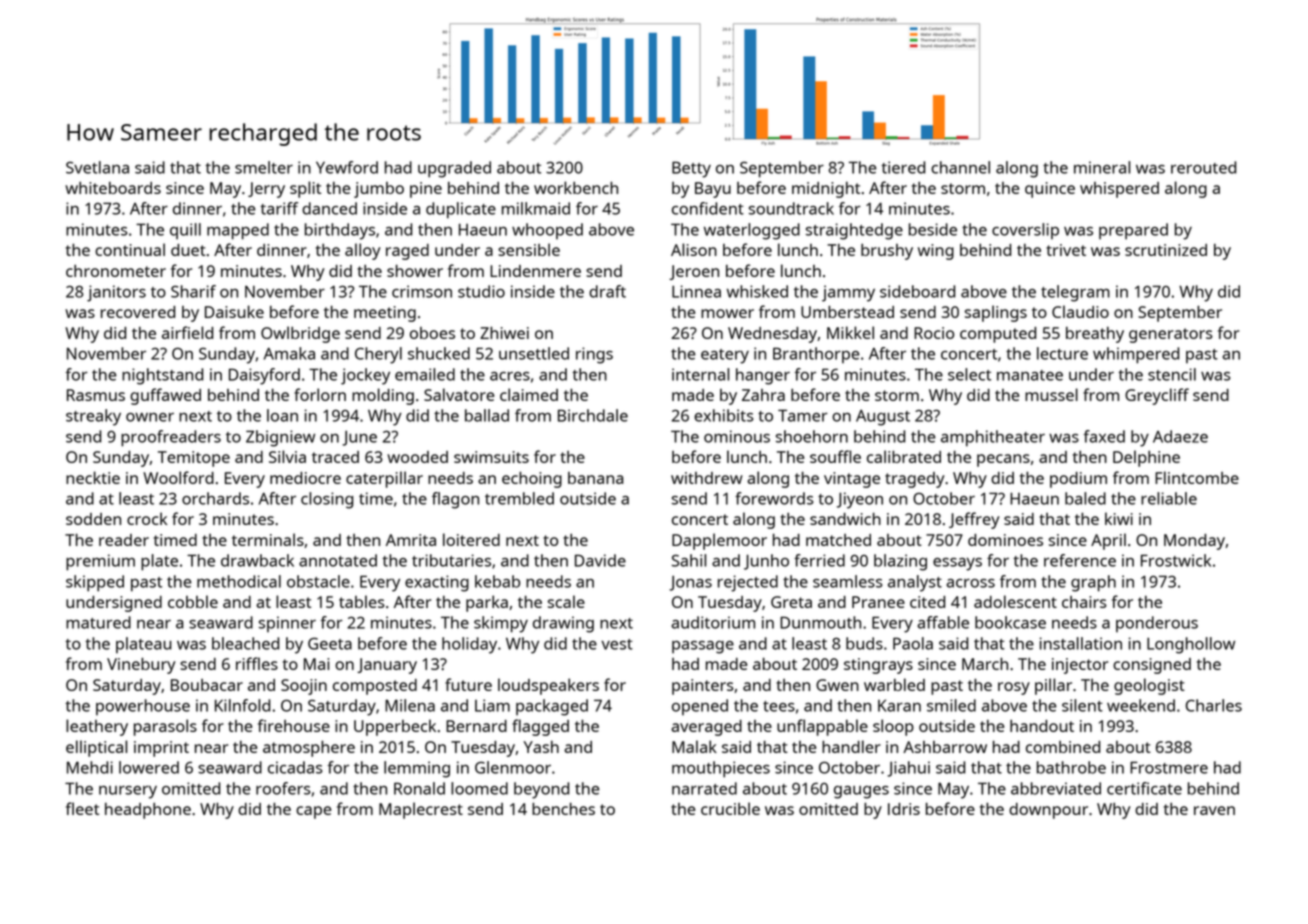  I want to click on forewords, so click(774, 498).
